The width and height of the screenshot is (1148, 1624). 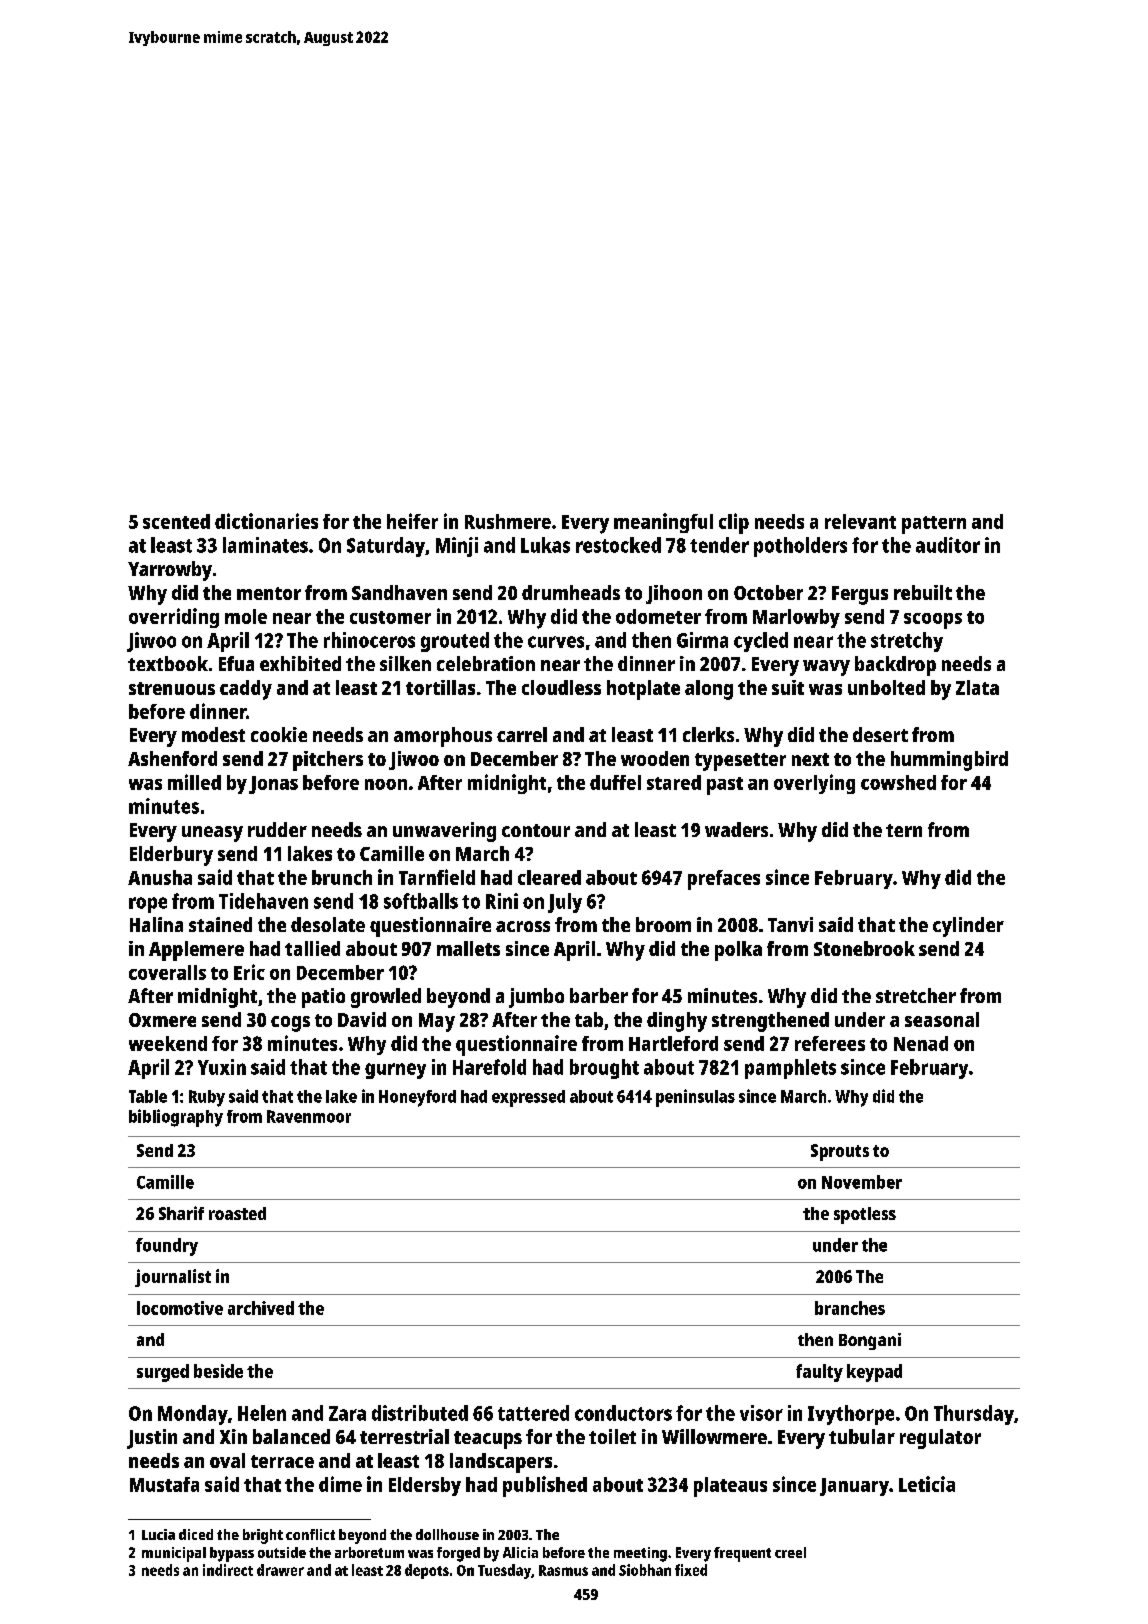 I want to click on referees, so click(x=830, y=1043).
